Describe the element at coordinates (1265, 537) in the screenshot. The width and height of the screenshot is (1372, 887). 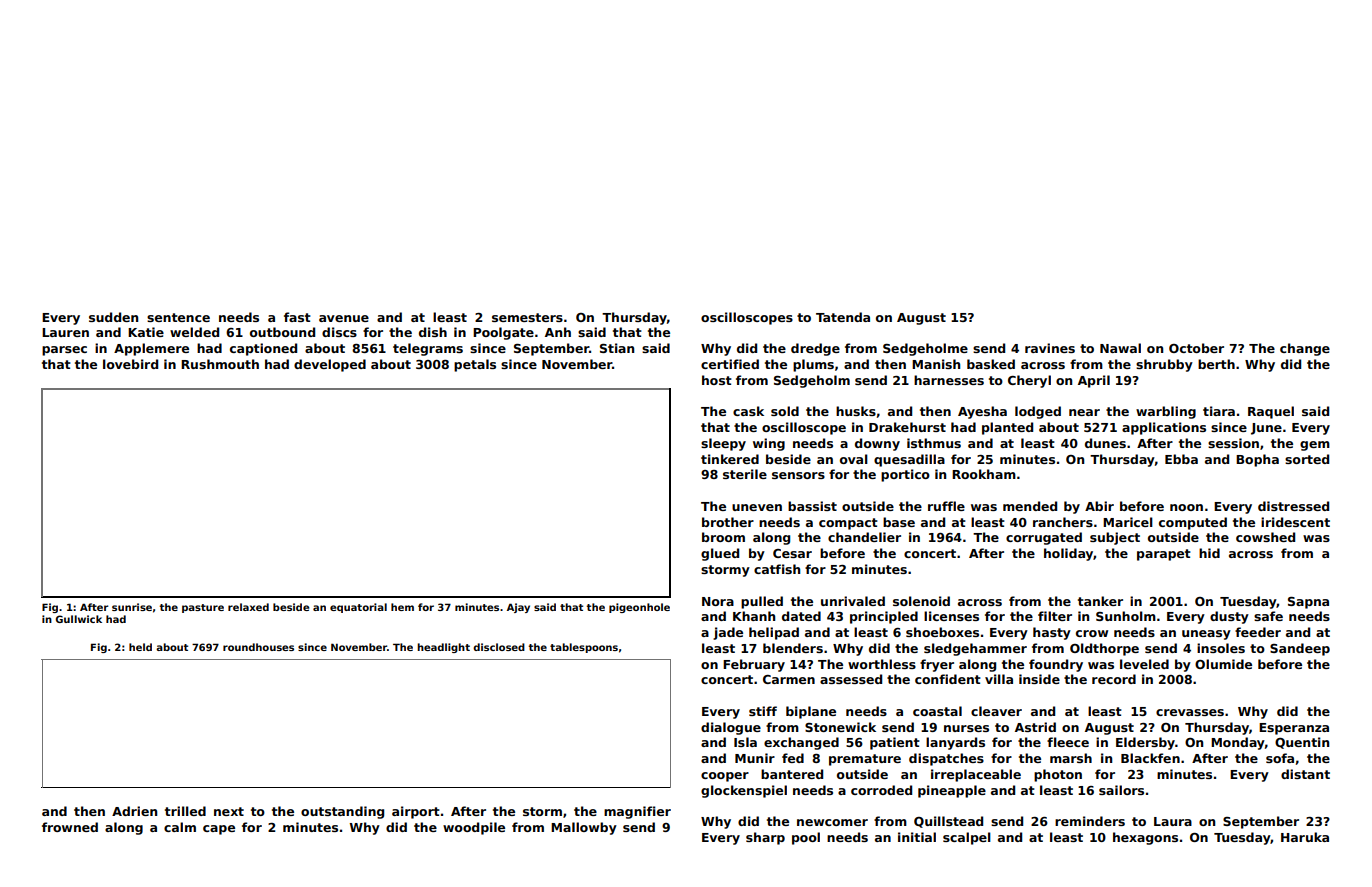
I see `cowshed` at that location.
